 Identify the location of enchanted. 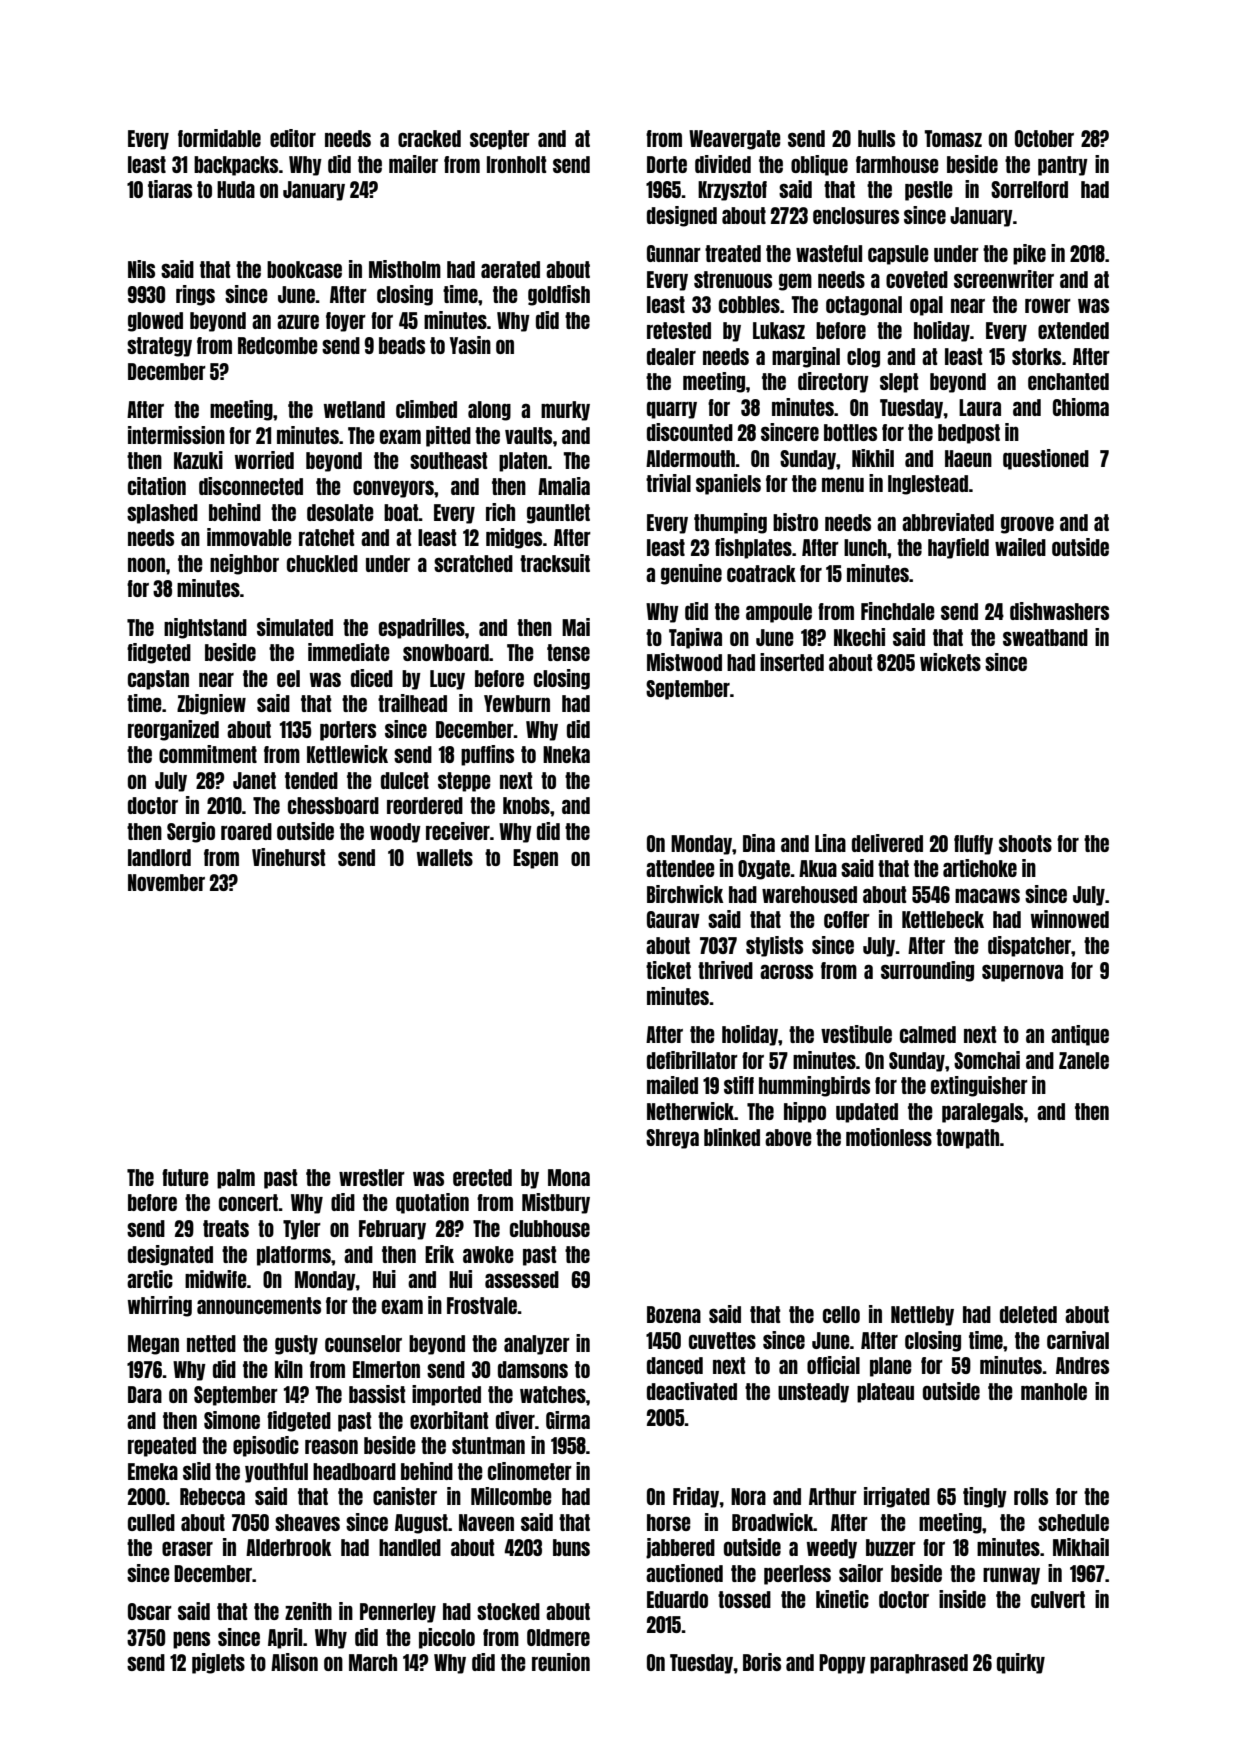
(1068, 381).
